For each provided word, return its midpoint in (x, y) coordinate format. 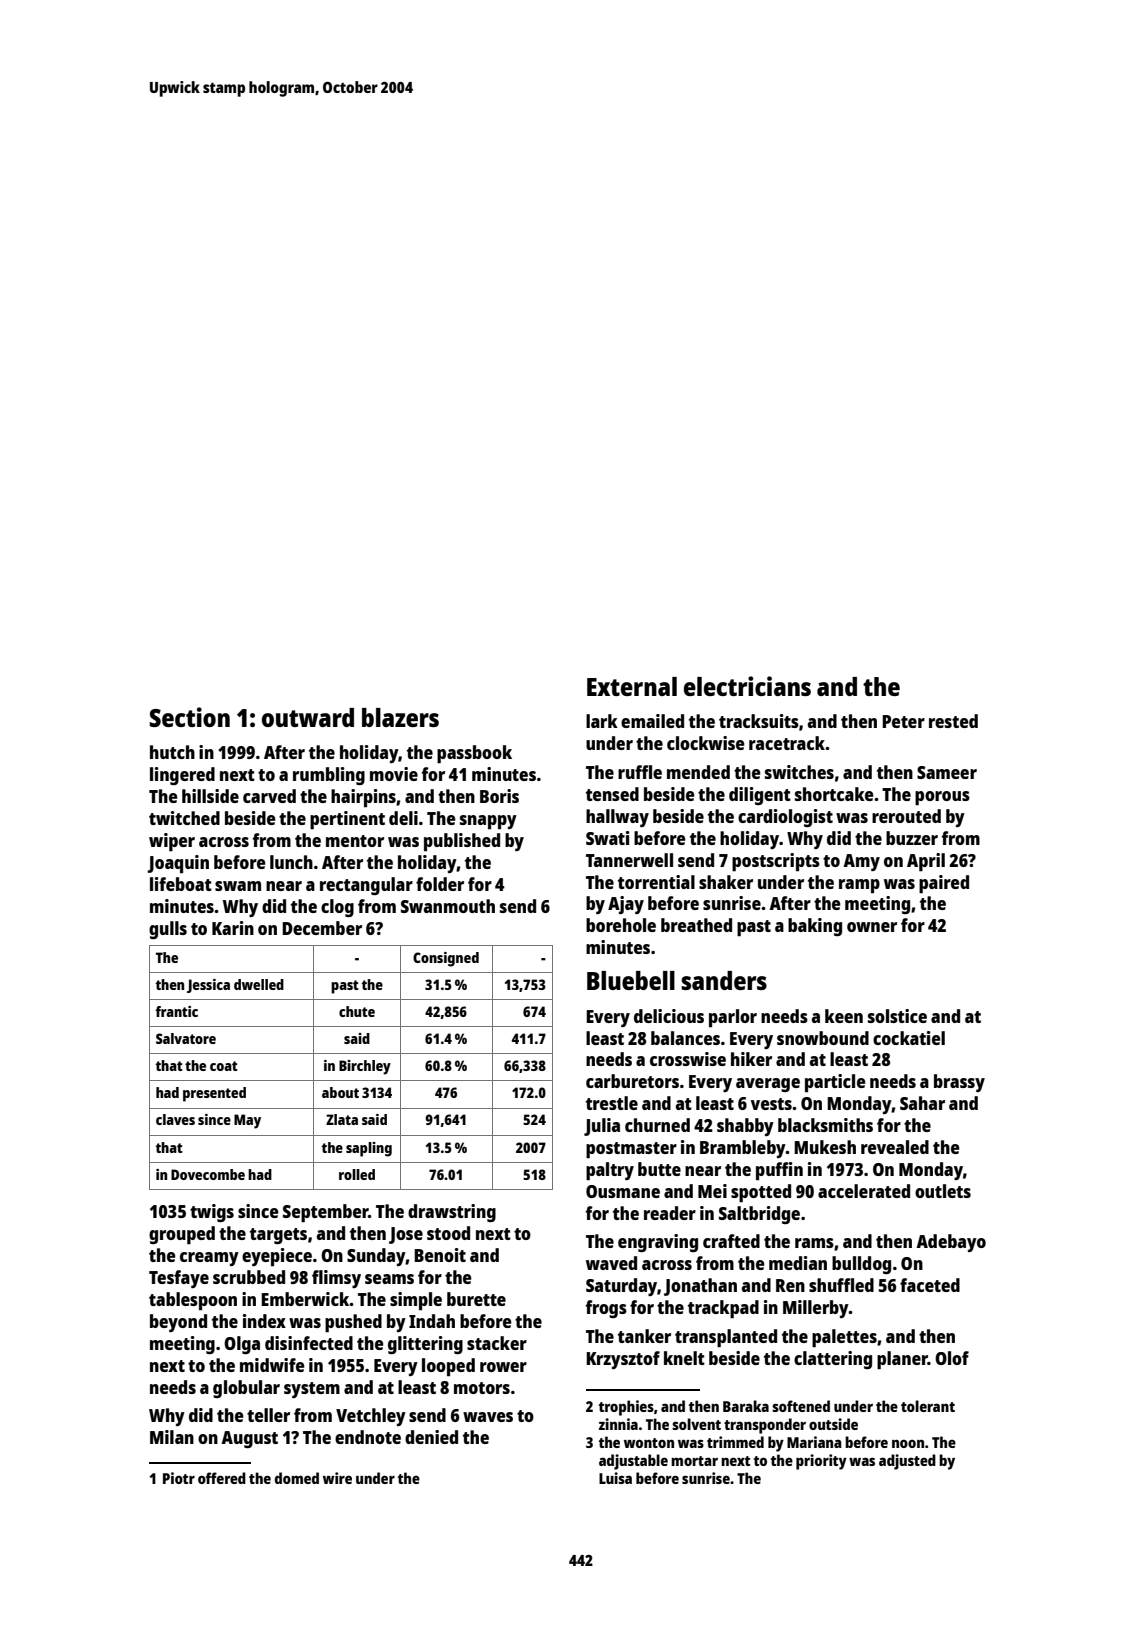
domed (297, 1478)
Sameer (947, 772)
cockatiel (909, 1038)
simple (416, 1301)
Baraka (746, 1406)
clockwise (706, 743)
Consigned (446, 959)
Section (189, 717)
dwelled (259, 984)
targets (278, 1236)
